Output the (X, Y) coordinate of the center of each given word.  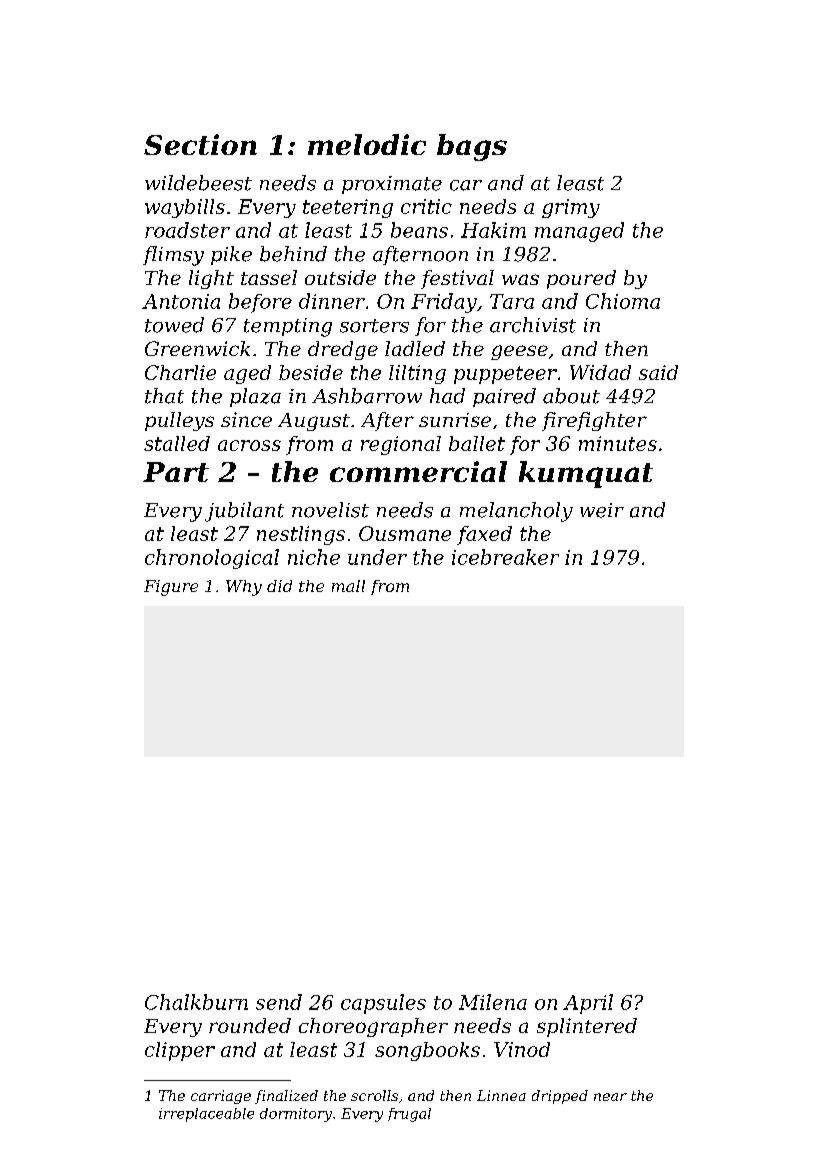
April (588, 1004)
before (260, 303)
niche (314, 557)
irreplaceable (206, 1115)
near (610, 1097)
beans (419, 230)
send (279, 1002)
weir (602, 510)
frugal (409, 1115)
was (520, 279)
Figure (171, 588)
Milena (493, 1002)
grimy (571, 208)
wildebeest (198, 183)
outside (340, 277)
